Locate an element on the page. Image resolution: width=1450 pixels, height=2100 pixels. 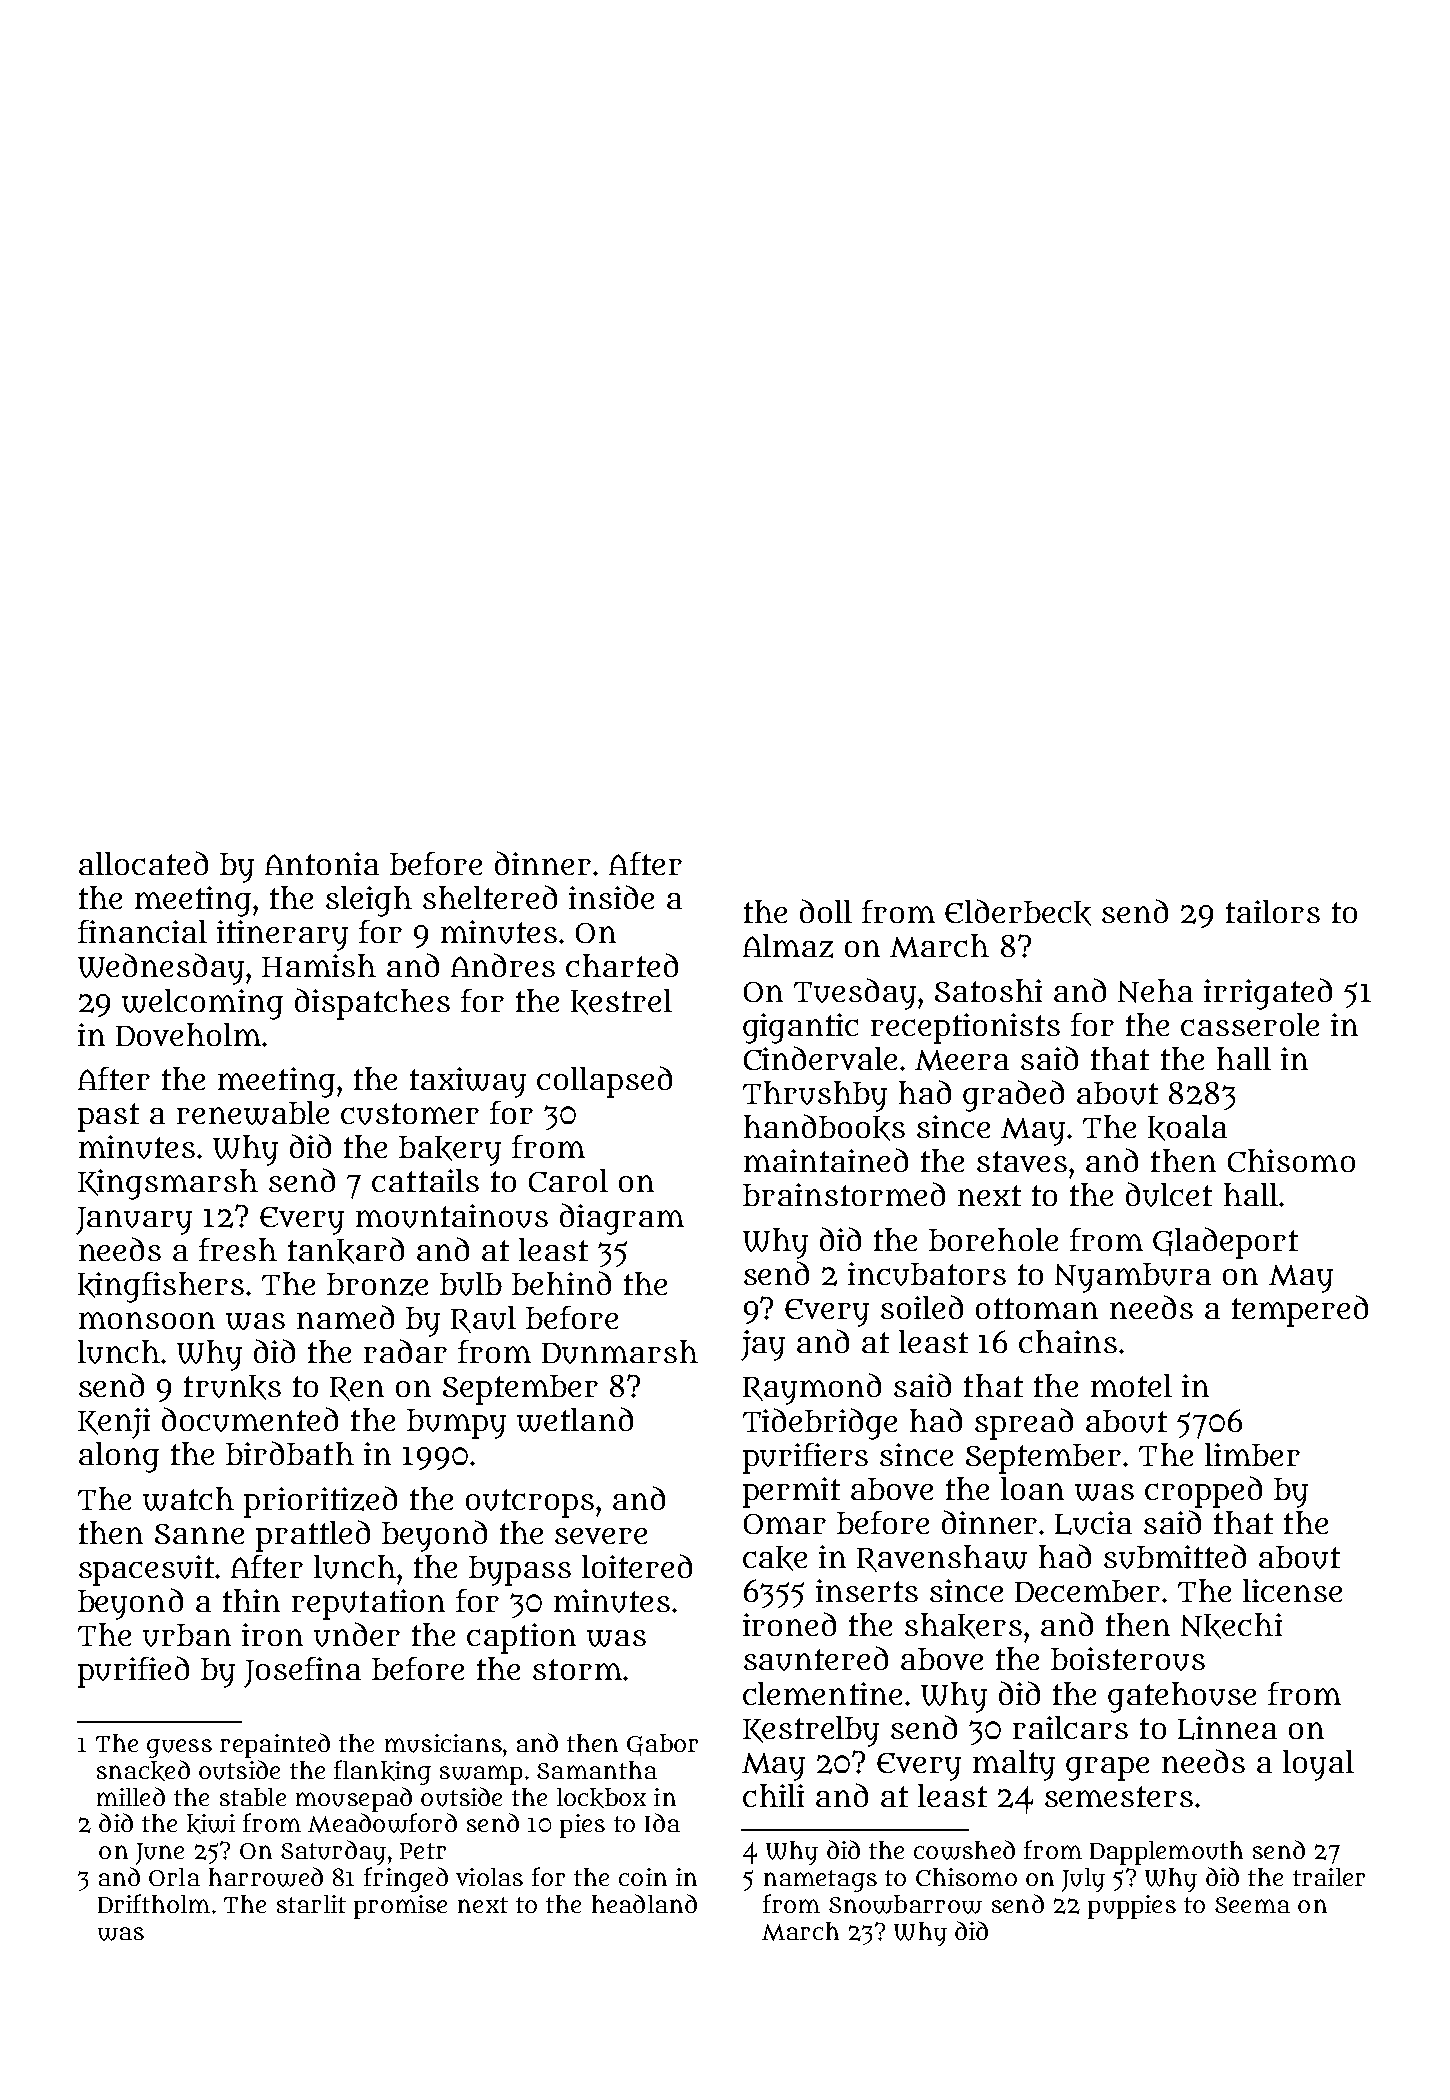
koala is located at coordinates (1187, 1128).
